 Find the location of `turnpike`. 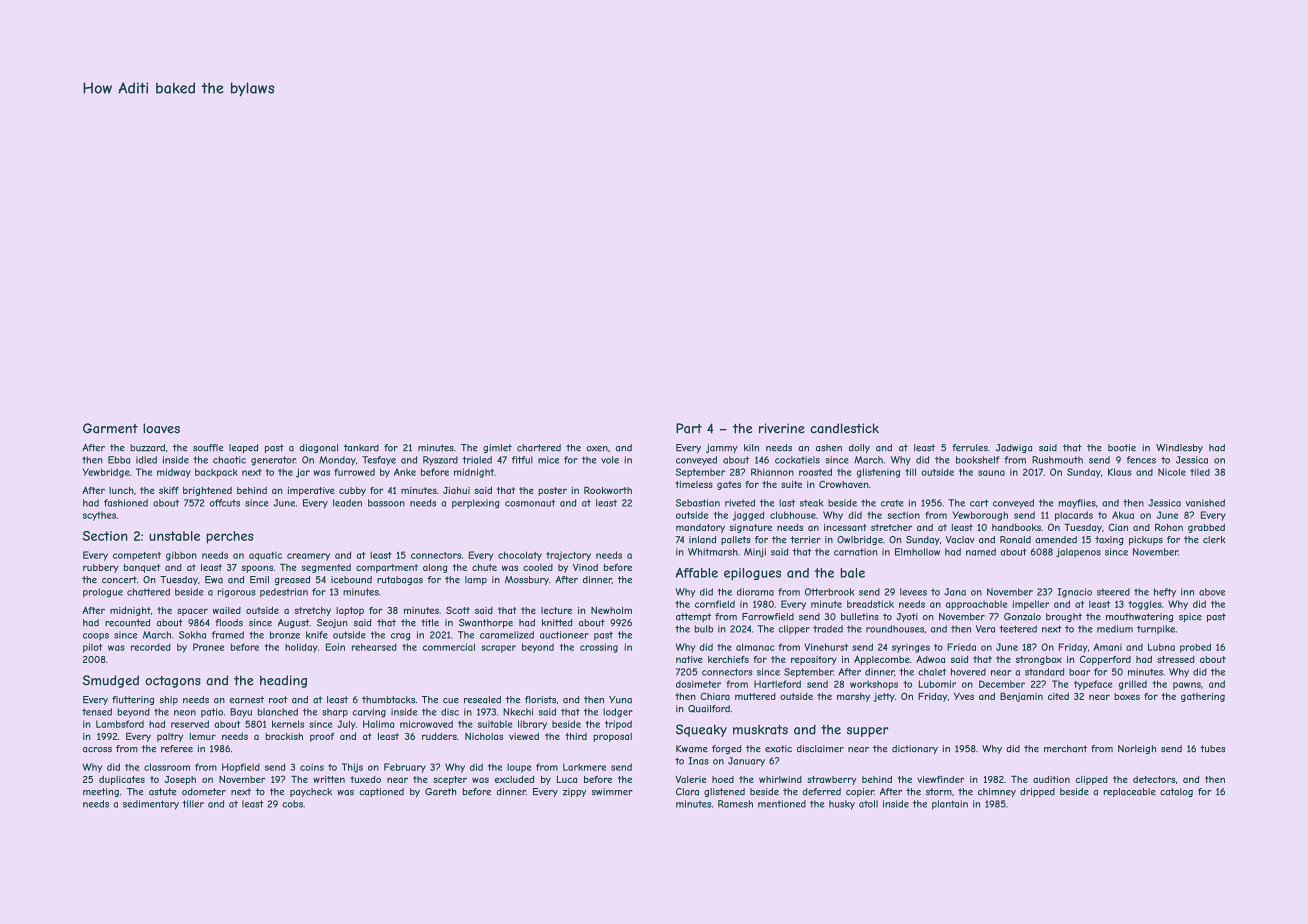

turnpike is located at coordinates (1156, 630).
